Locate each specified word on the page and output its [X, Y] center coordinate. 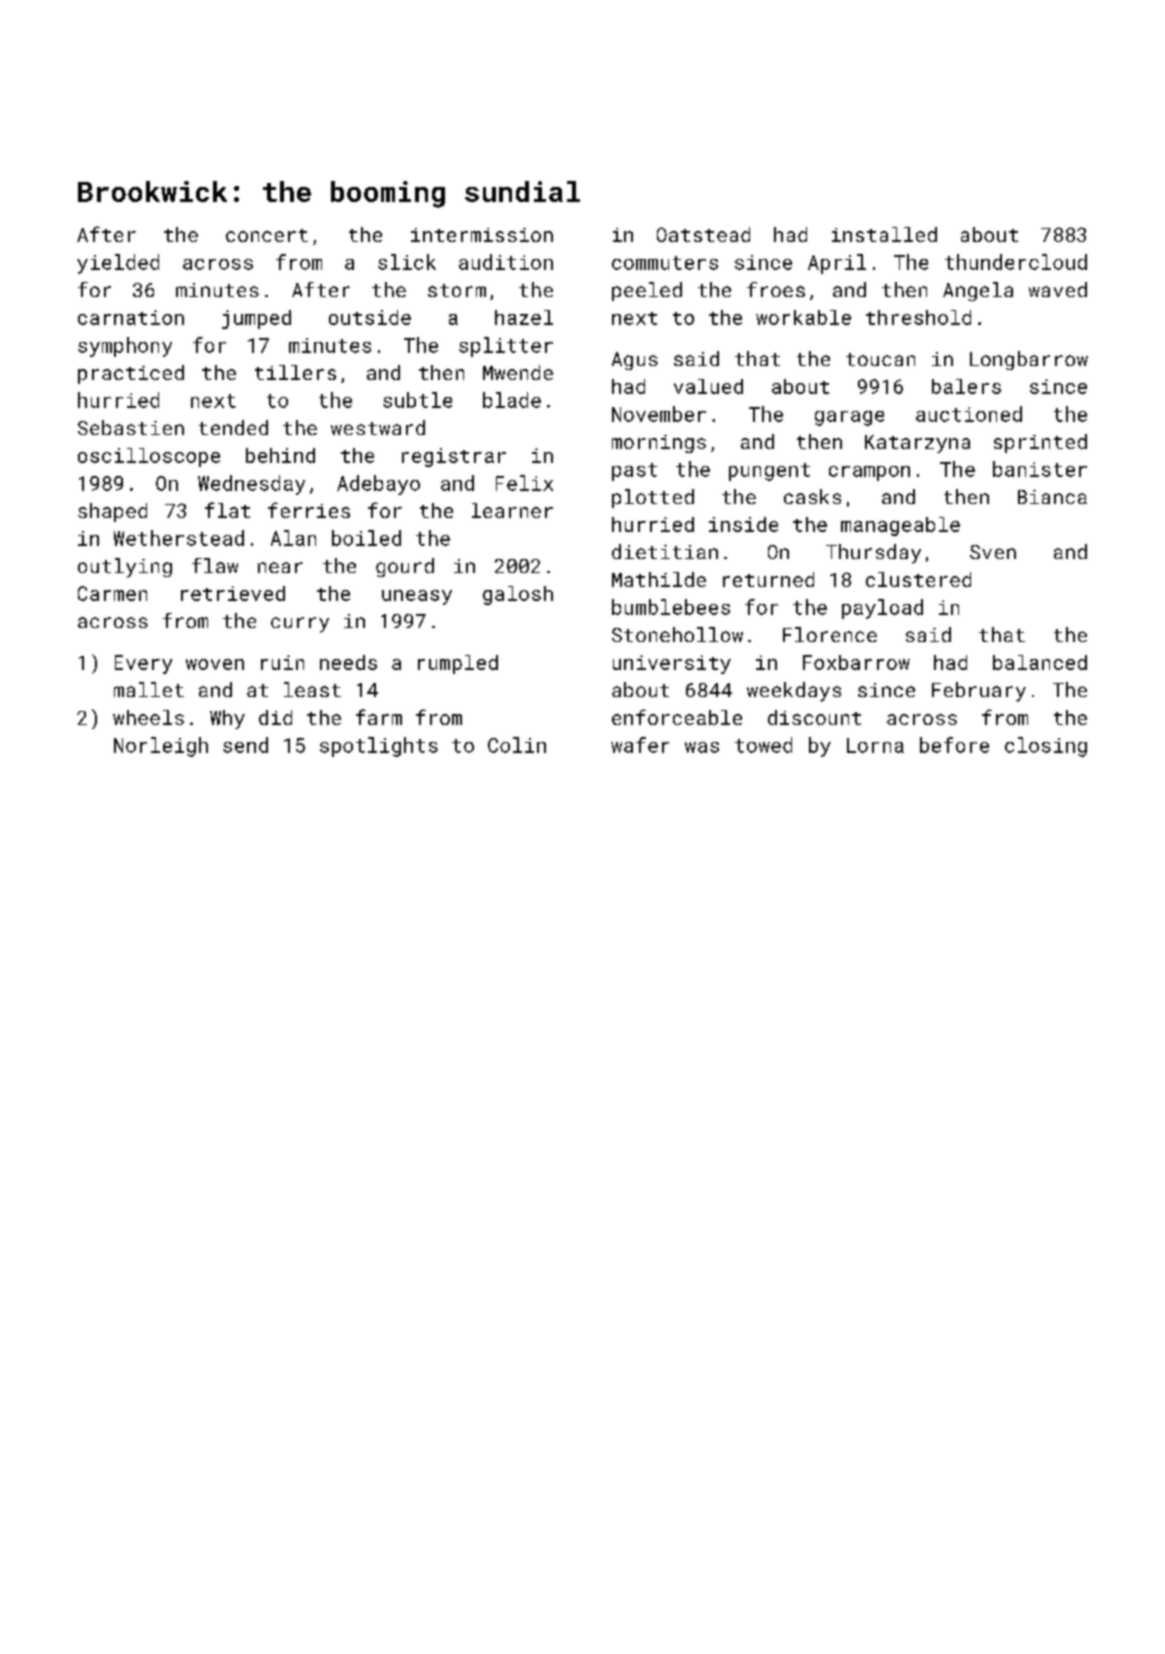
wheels [148, 717]
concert [267, 235]
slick [407, 262]
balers [966, 386]
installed [884, 234]
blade [512, 400]
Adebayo [378, 485]
